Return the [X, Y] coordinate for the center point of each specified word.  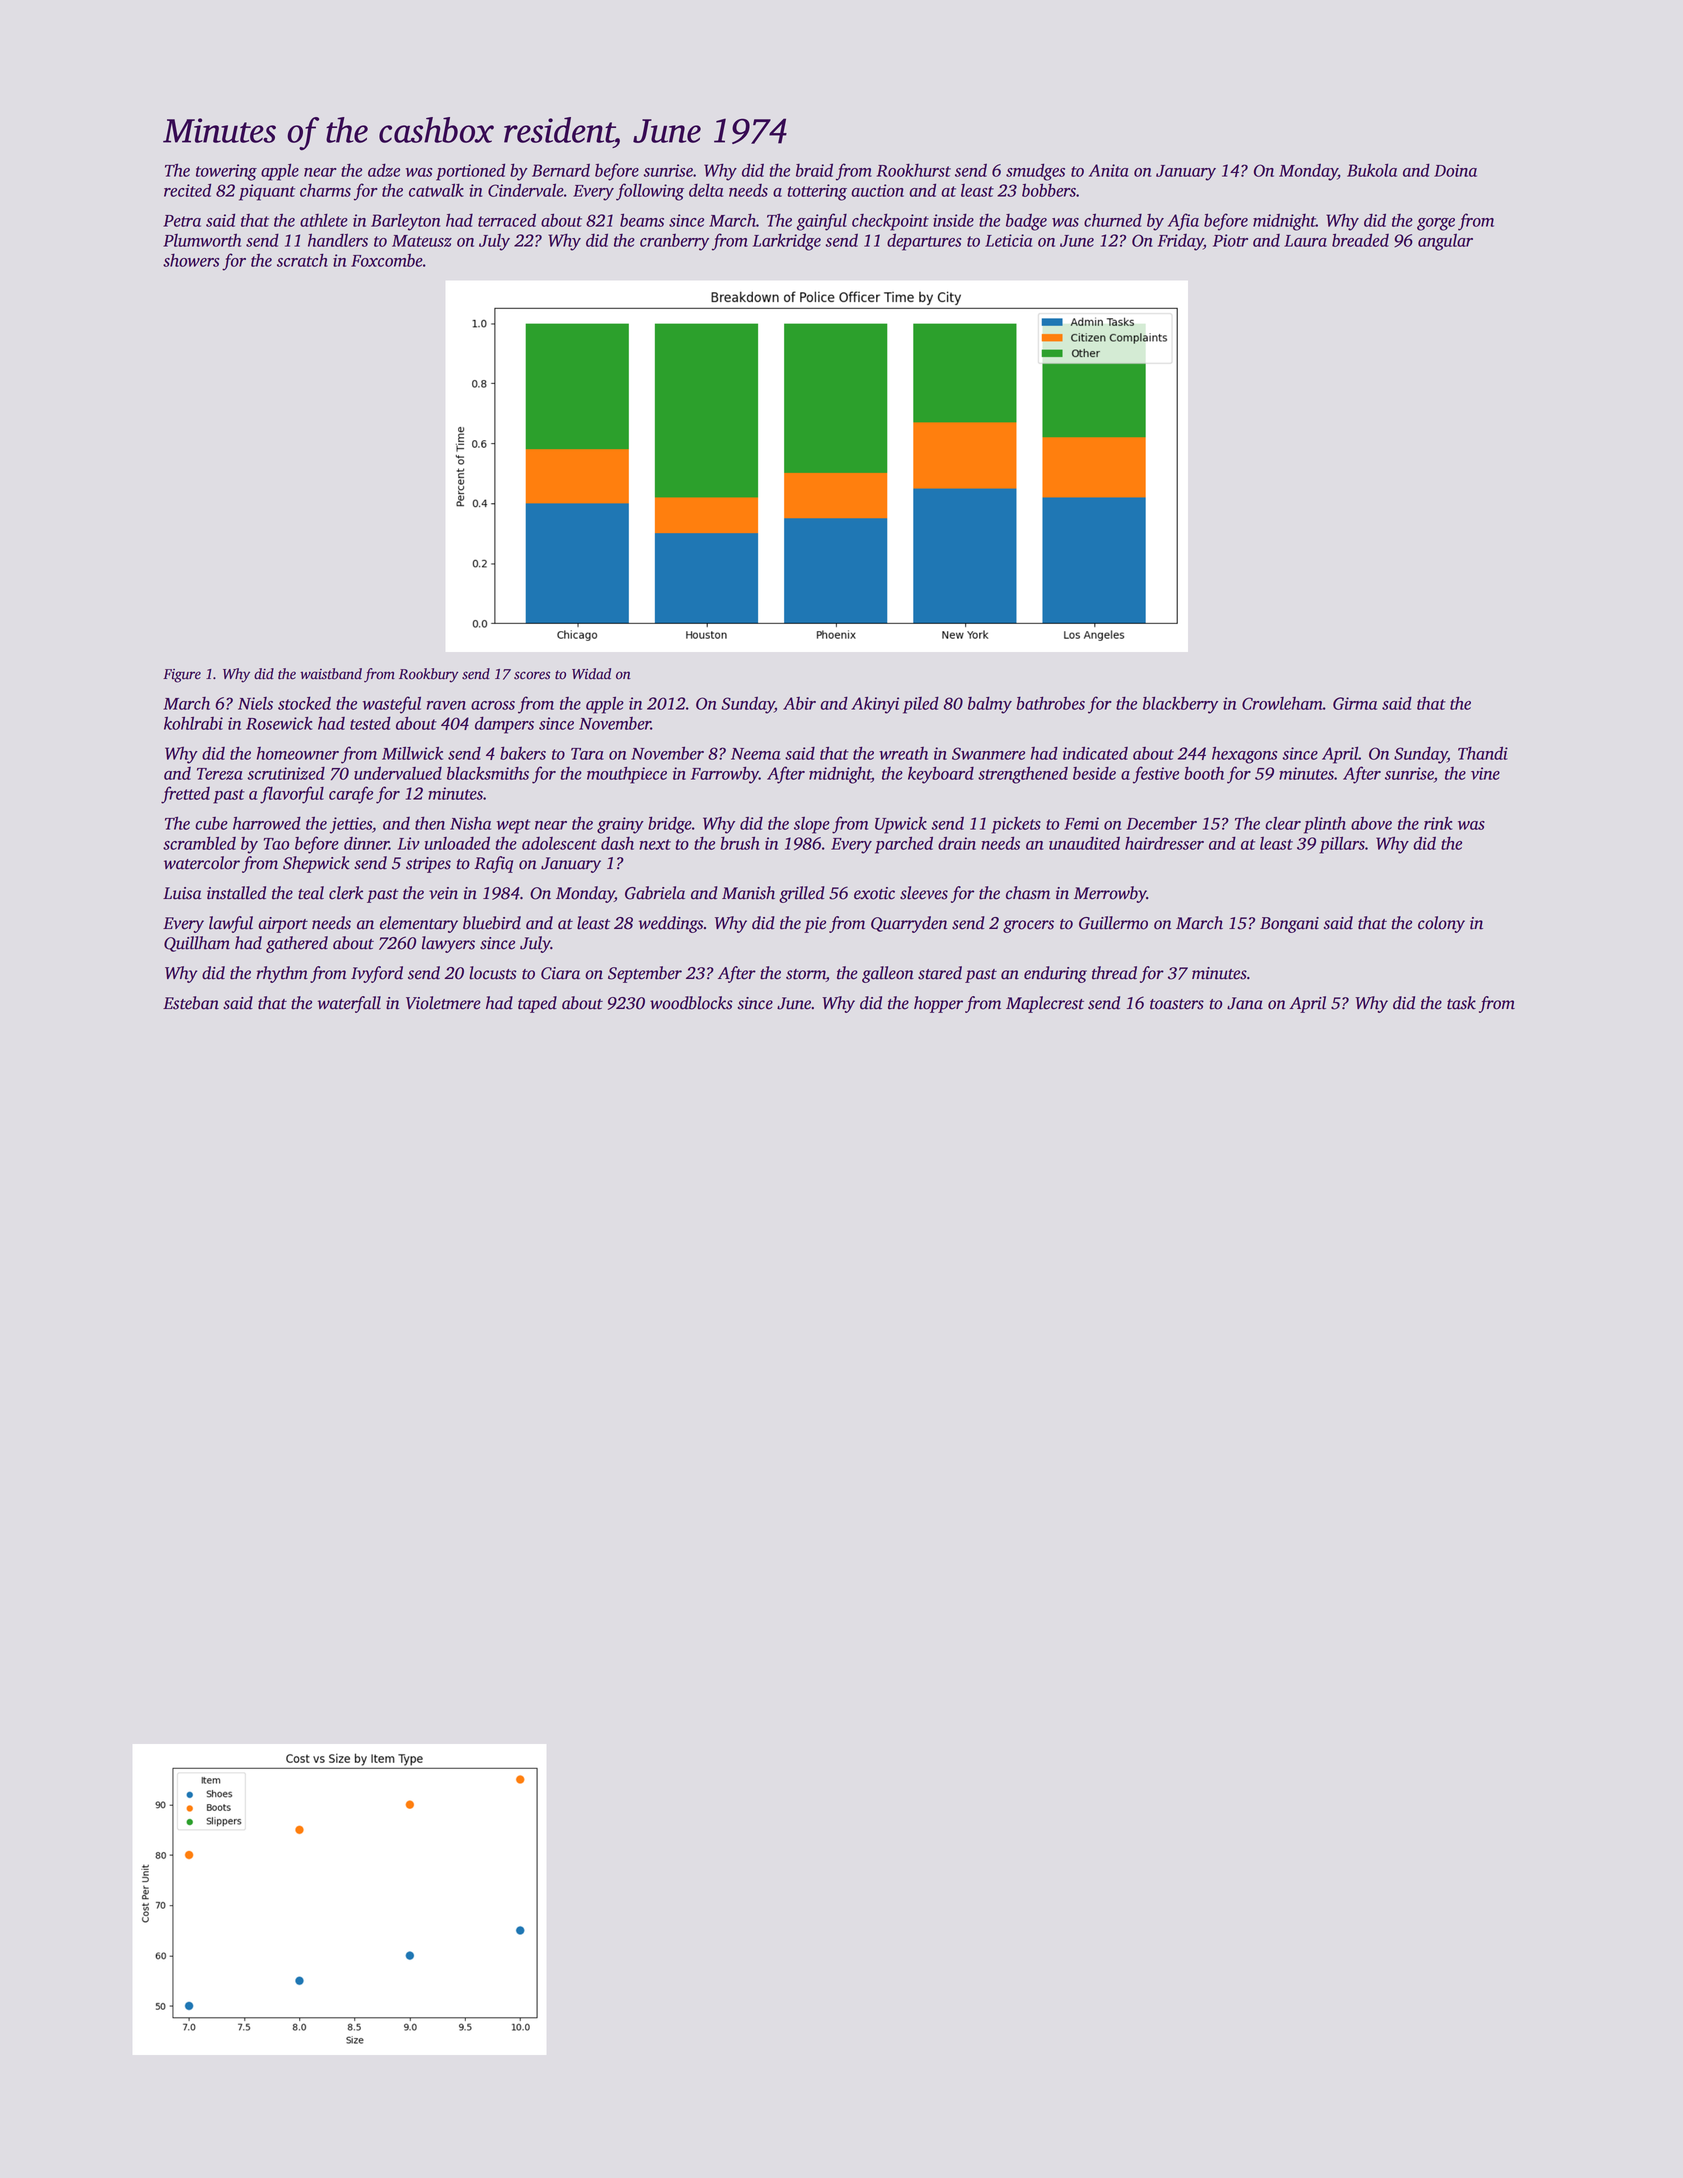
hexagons [1244, 755]
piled [921, 705]
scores [532, 675]
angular [1445, 242]
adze [384, 170]
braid [814, 170]
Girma [1355, 703]
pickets [1016, 825]
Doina [1455, 170]
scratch [302, 260]
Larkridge [787, 242]
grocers [1028, 926]
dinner [366, 843]
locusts [493, 973]
